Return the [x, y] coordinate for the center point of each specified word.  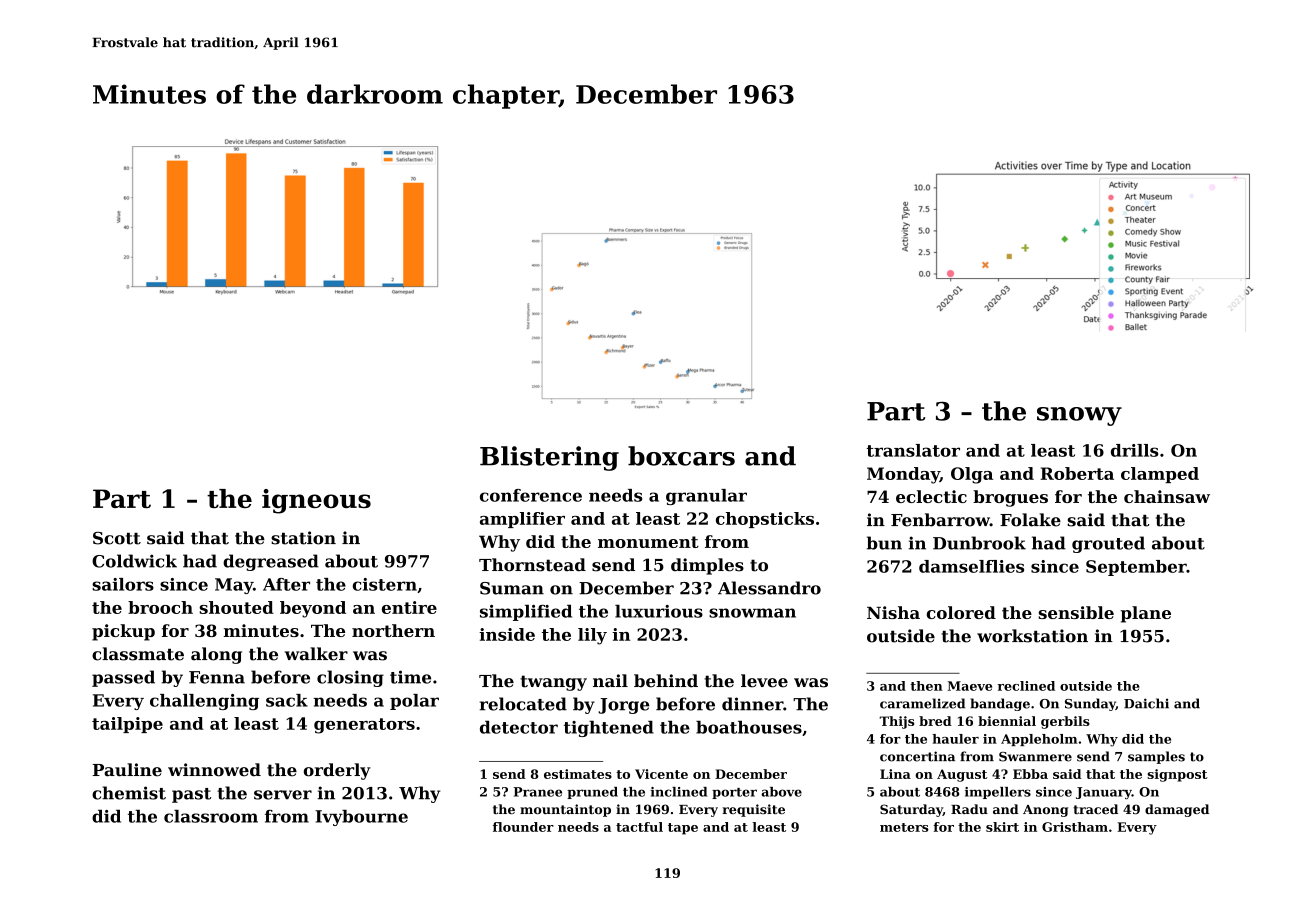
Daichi [1146, 703]
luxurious [659, 611]
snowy [1079, 416]
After [286, 584]
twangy [553, 683]
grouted [1108, 544]
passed [123, 678]
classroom [211, 816]
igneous [316, 501]
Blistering [549, 458]
